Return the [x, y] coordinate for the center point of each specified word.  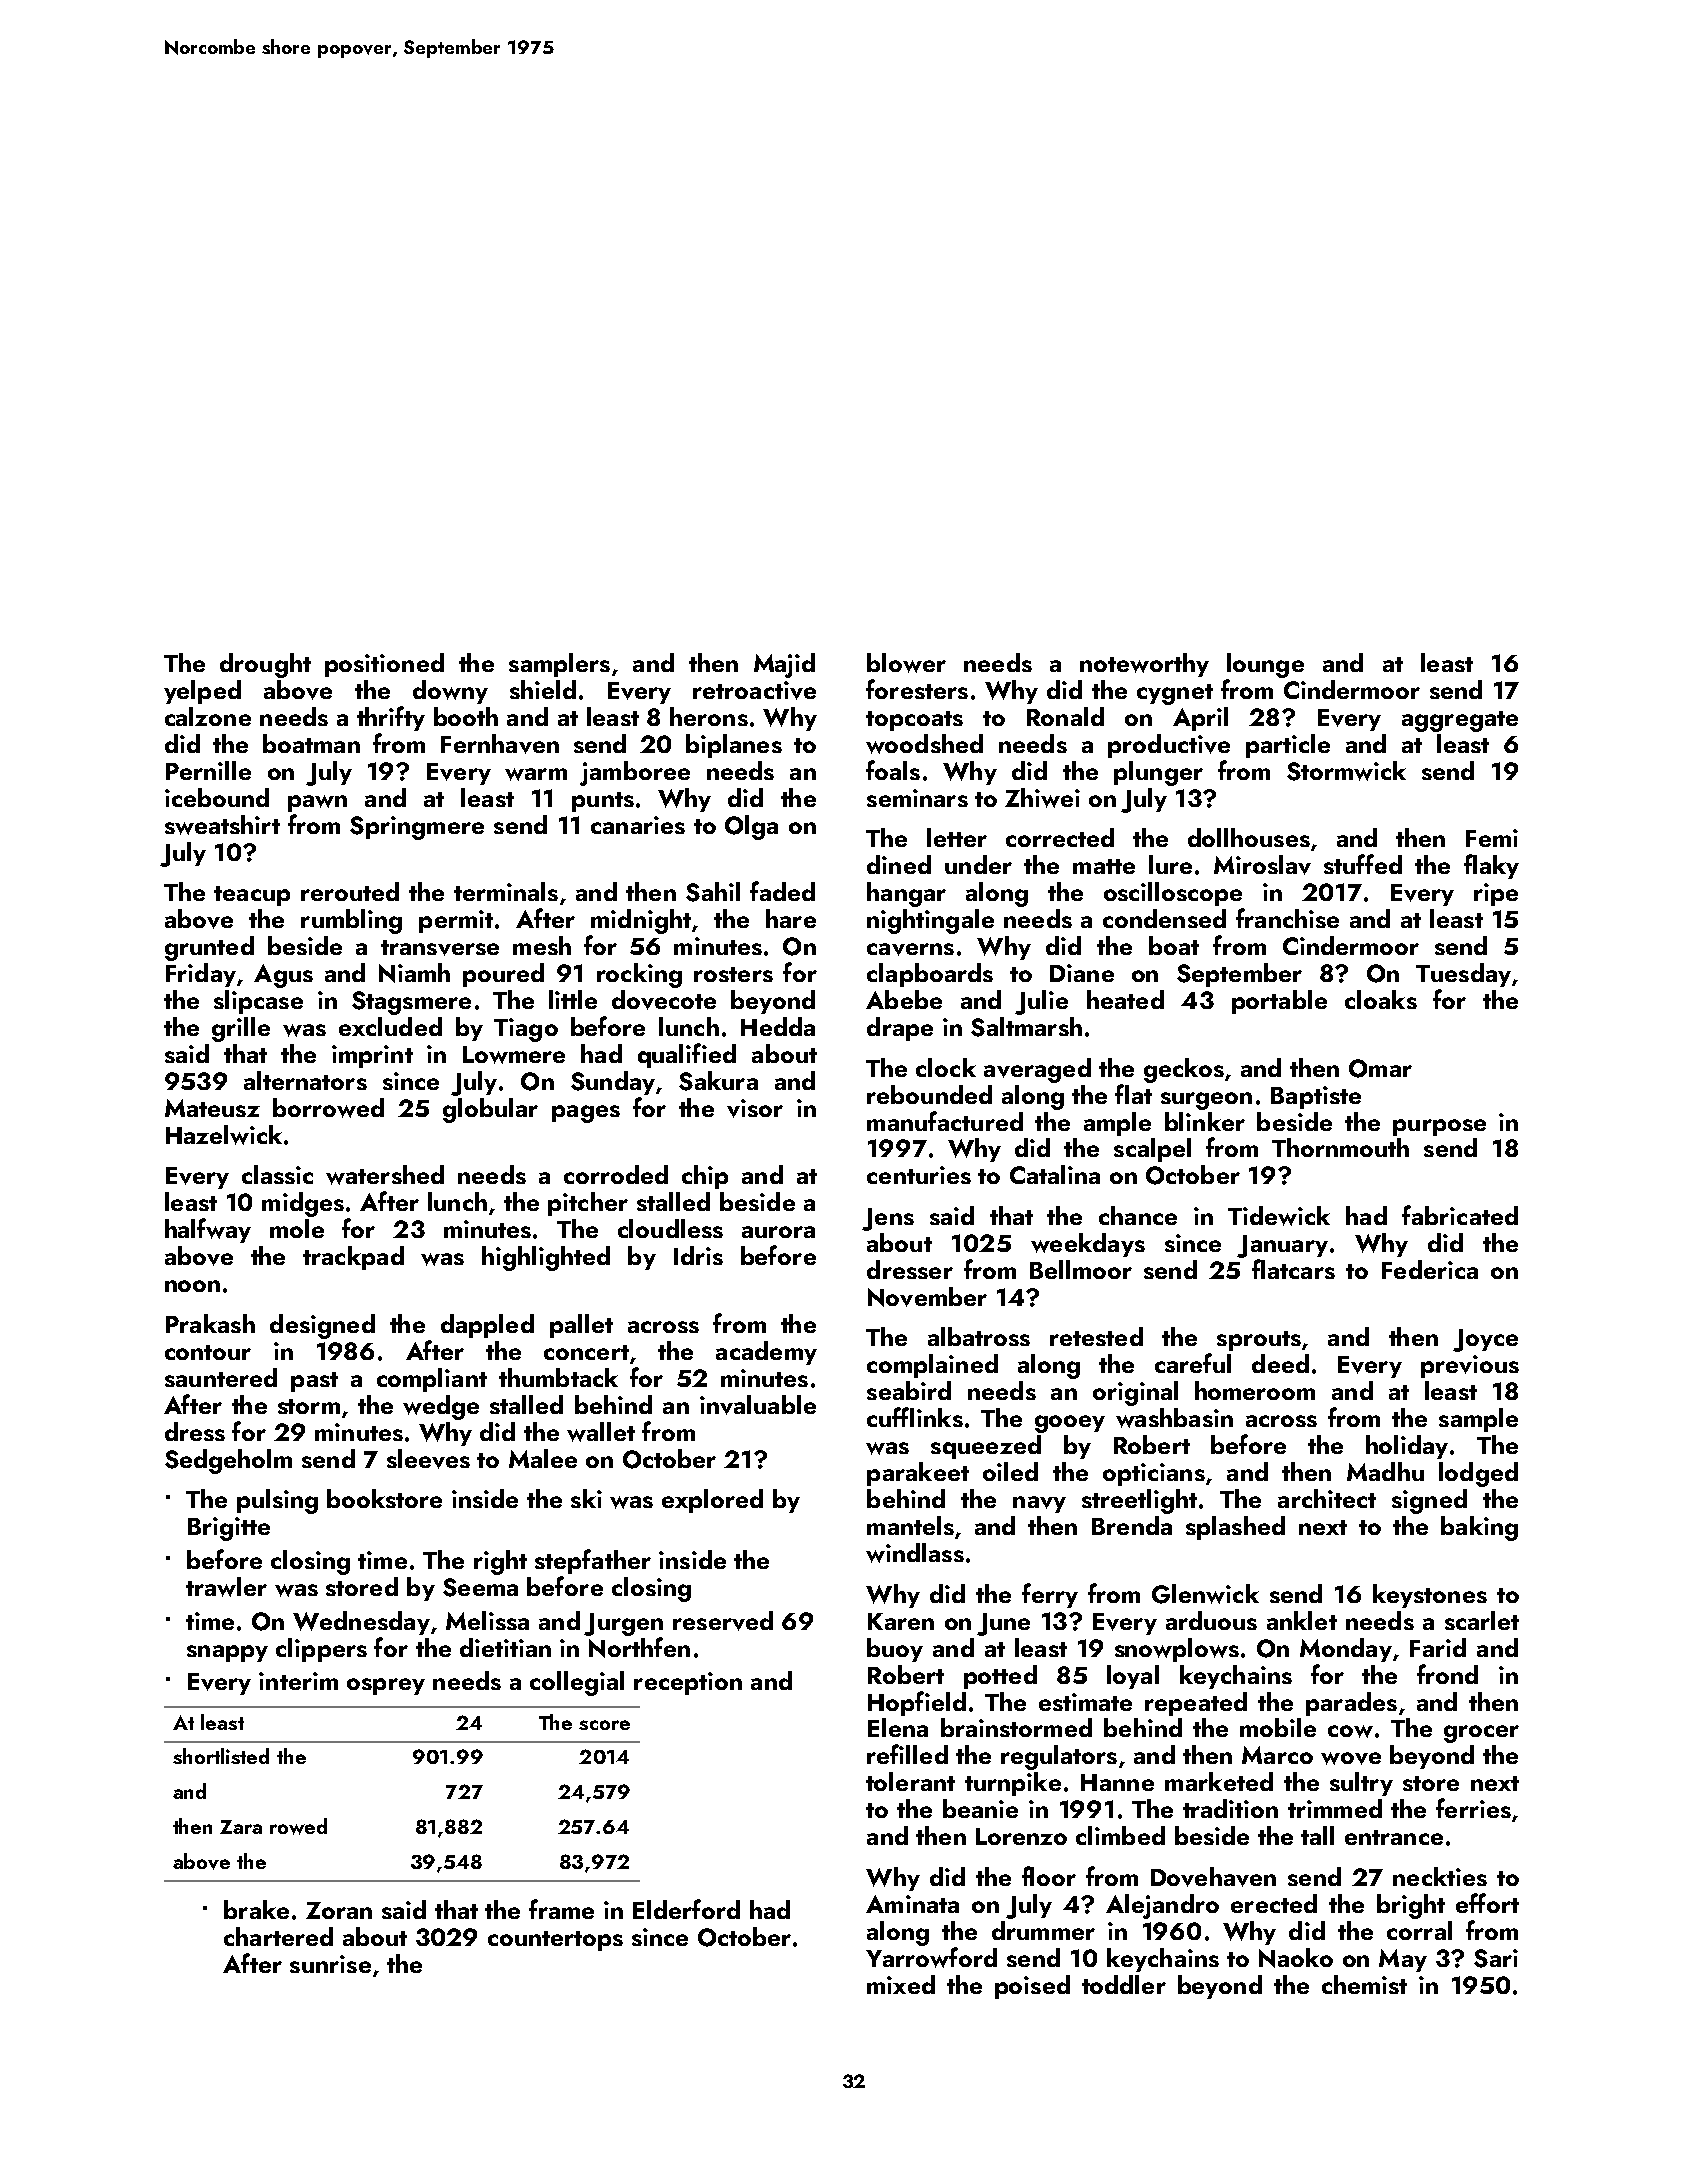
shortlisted [221, 1756]
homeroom [1255, 1390]
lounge [1265, 665]
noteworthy [1144, 665]
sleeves [428, 1459]
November [927, 1297]
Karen [901, 1621]
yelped [202, 692]
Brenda [1132, 1525]
